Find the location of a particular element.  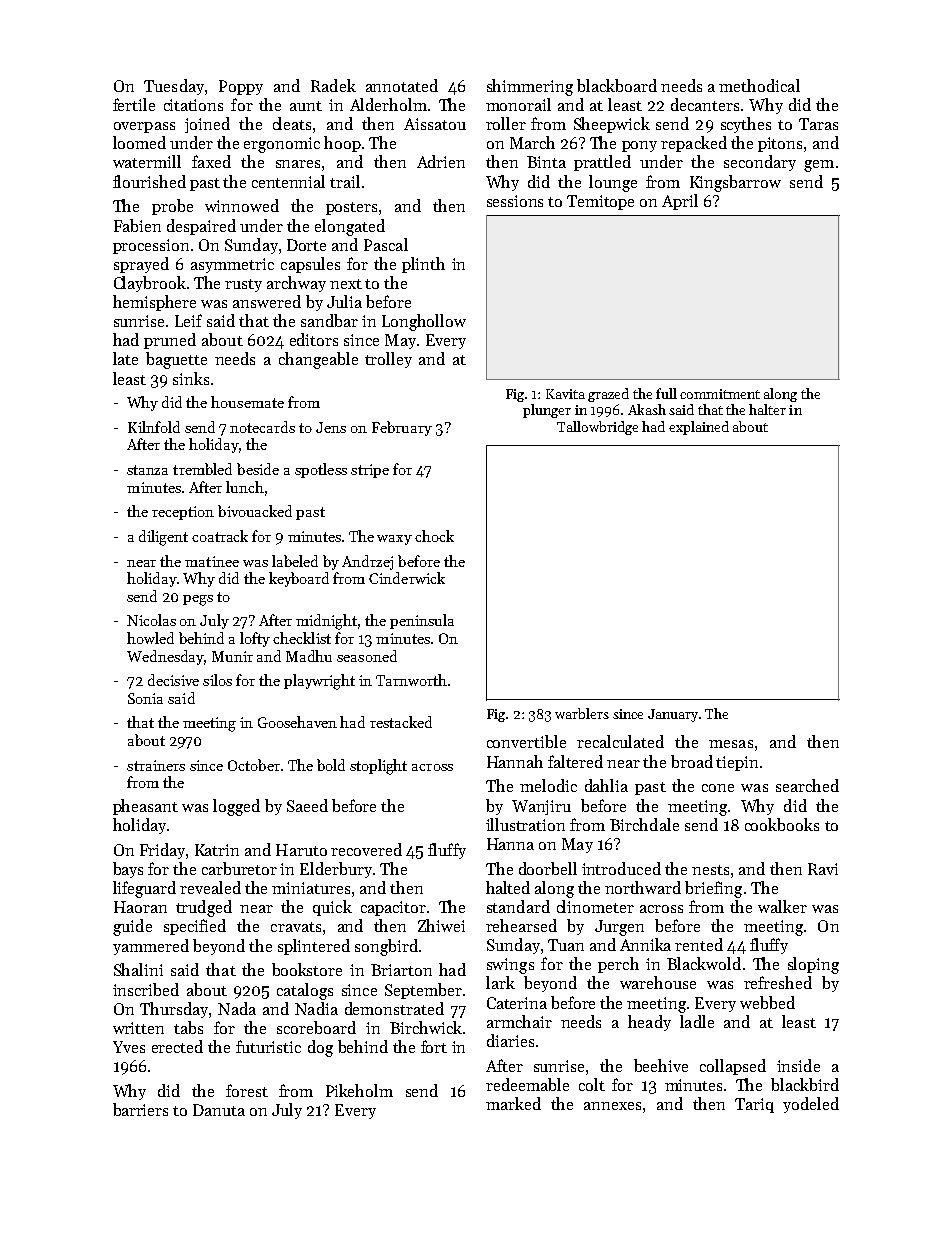

annexes is located at coordinates (612, 1106).
